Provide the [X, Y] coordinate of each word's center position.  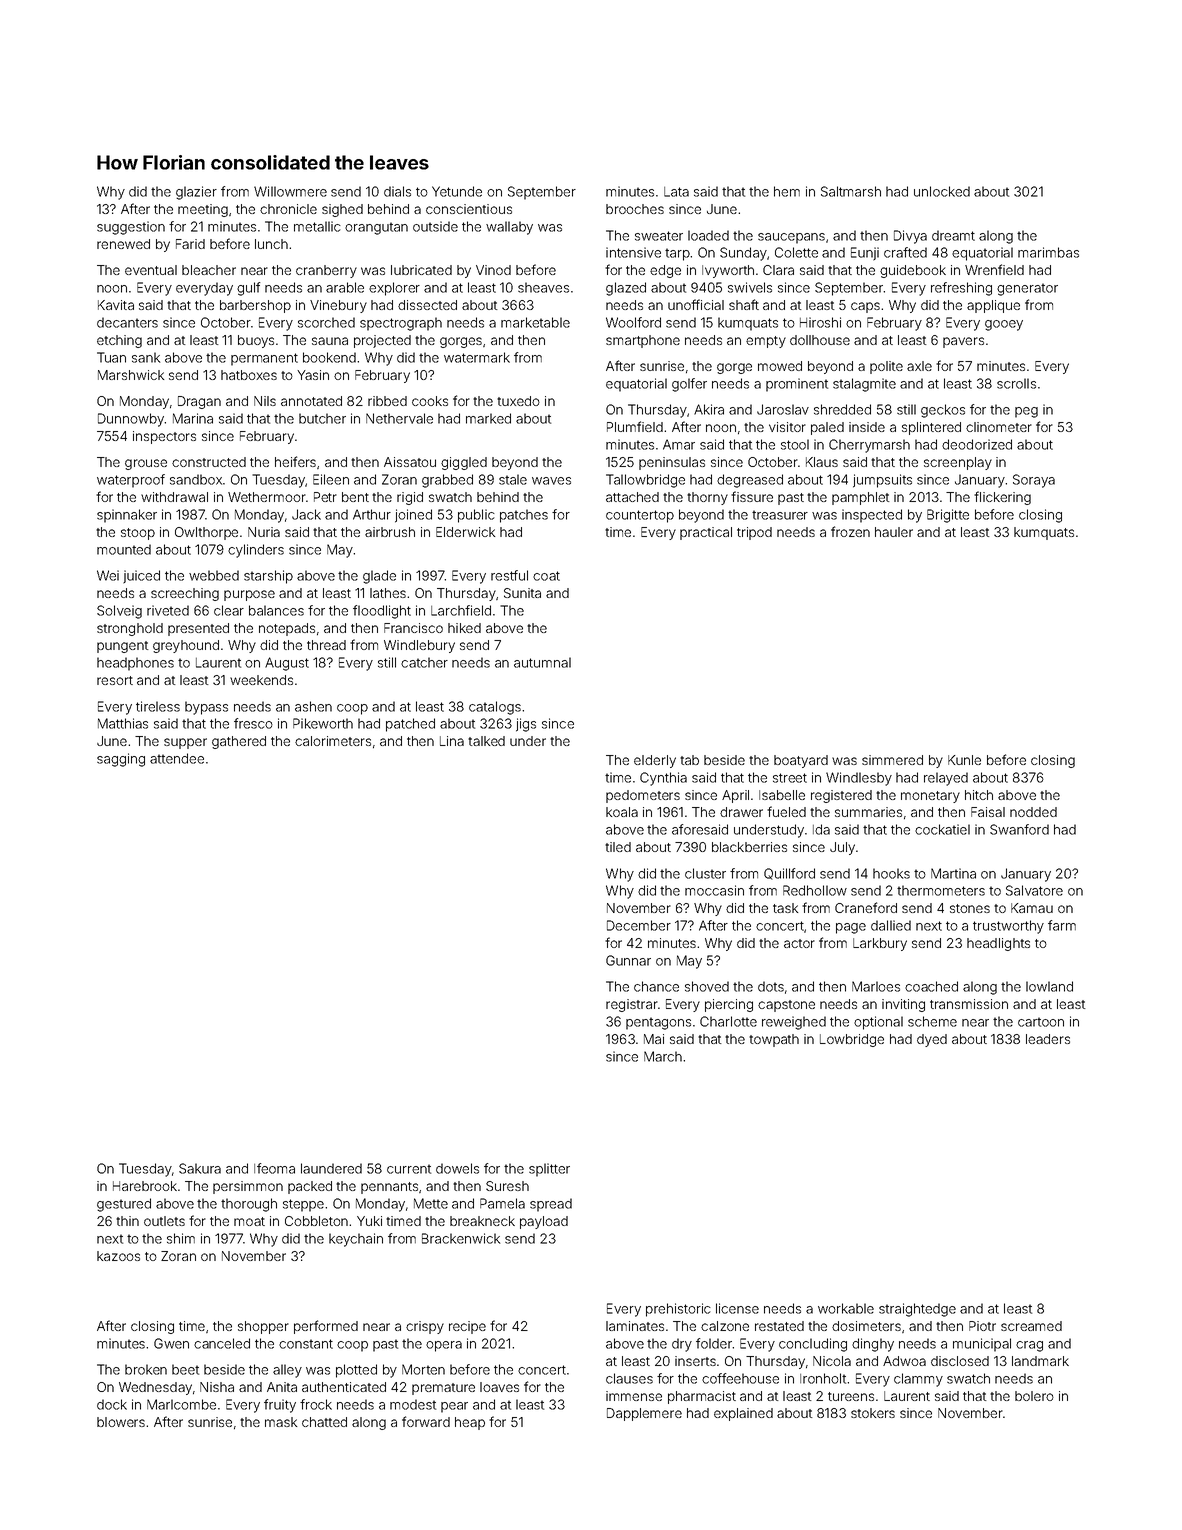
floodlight [382, 612]
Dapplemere [644, 1414]
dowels [457, 1168]
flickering [1002, 498]
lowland [1049, 986]
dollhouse [820, 340]
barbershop [255, 306]
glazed [626, 289]
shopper [263, 1327]
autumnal [542, 662]
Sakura [200, 1168]
